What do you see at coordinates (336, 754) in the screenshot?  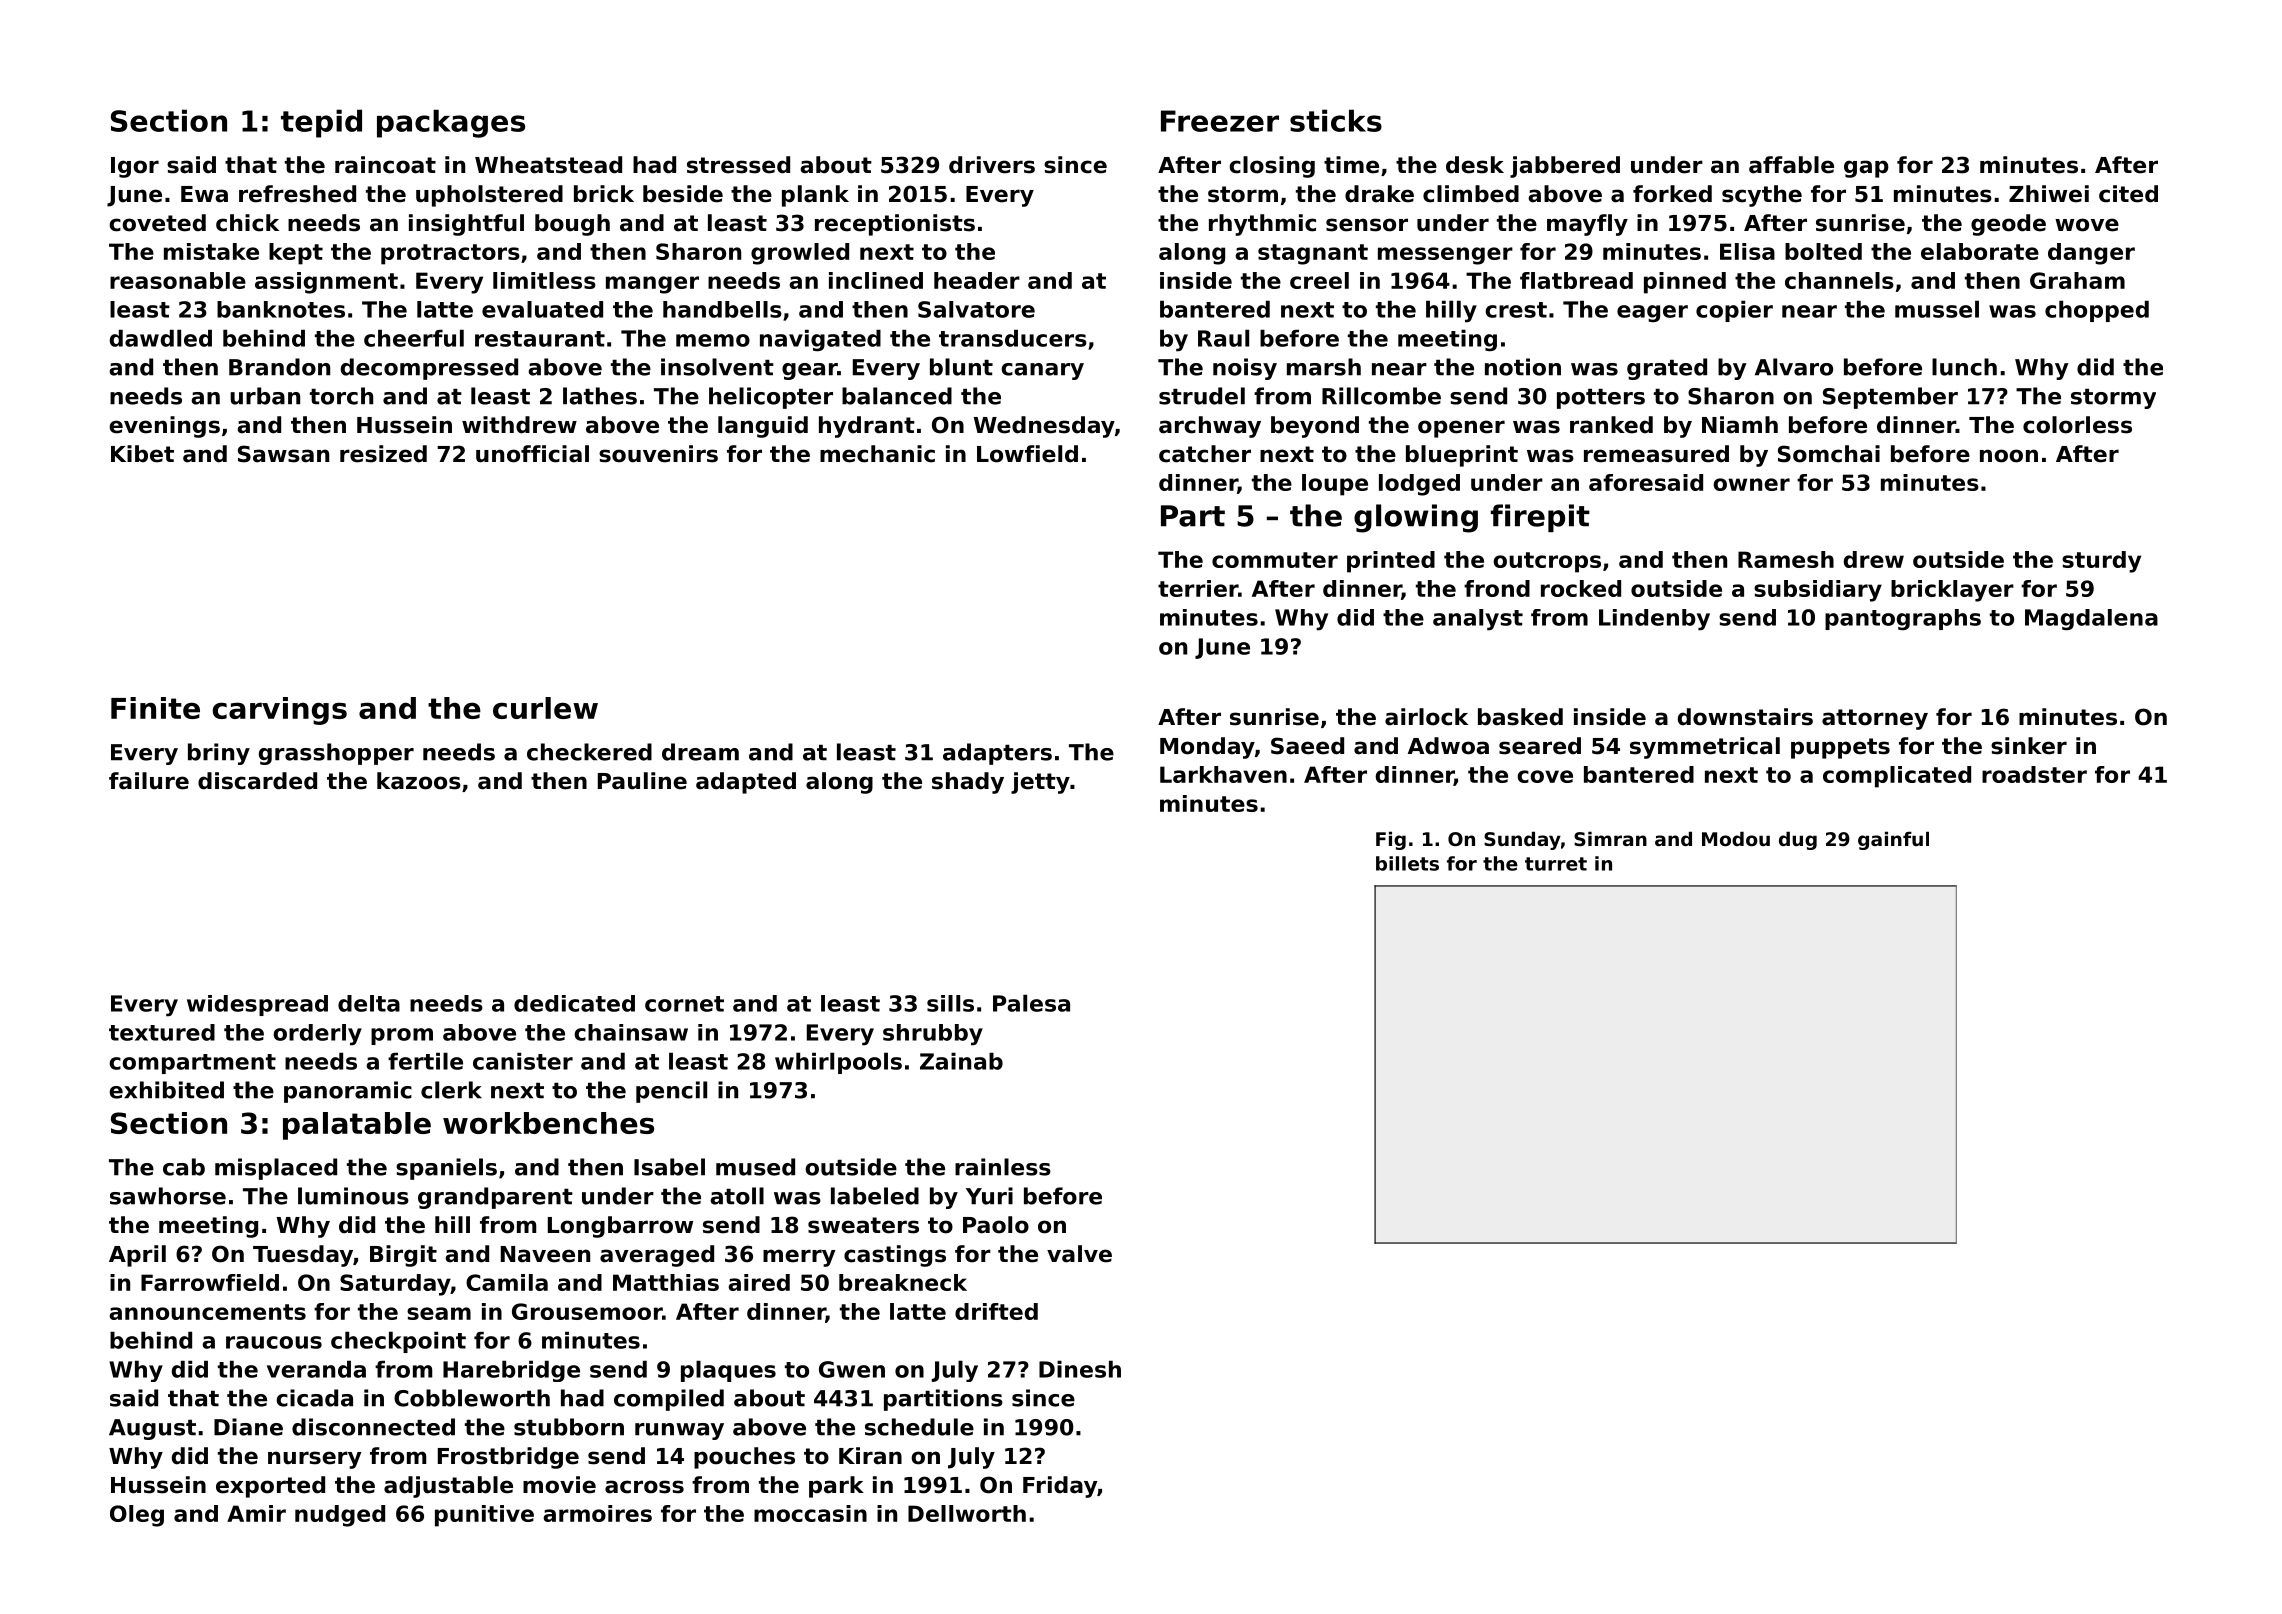 I see `grasshopper` at bounding box center [336, 754].
